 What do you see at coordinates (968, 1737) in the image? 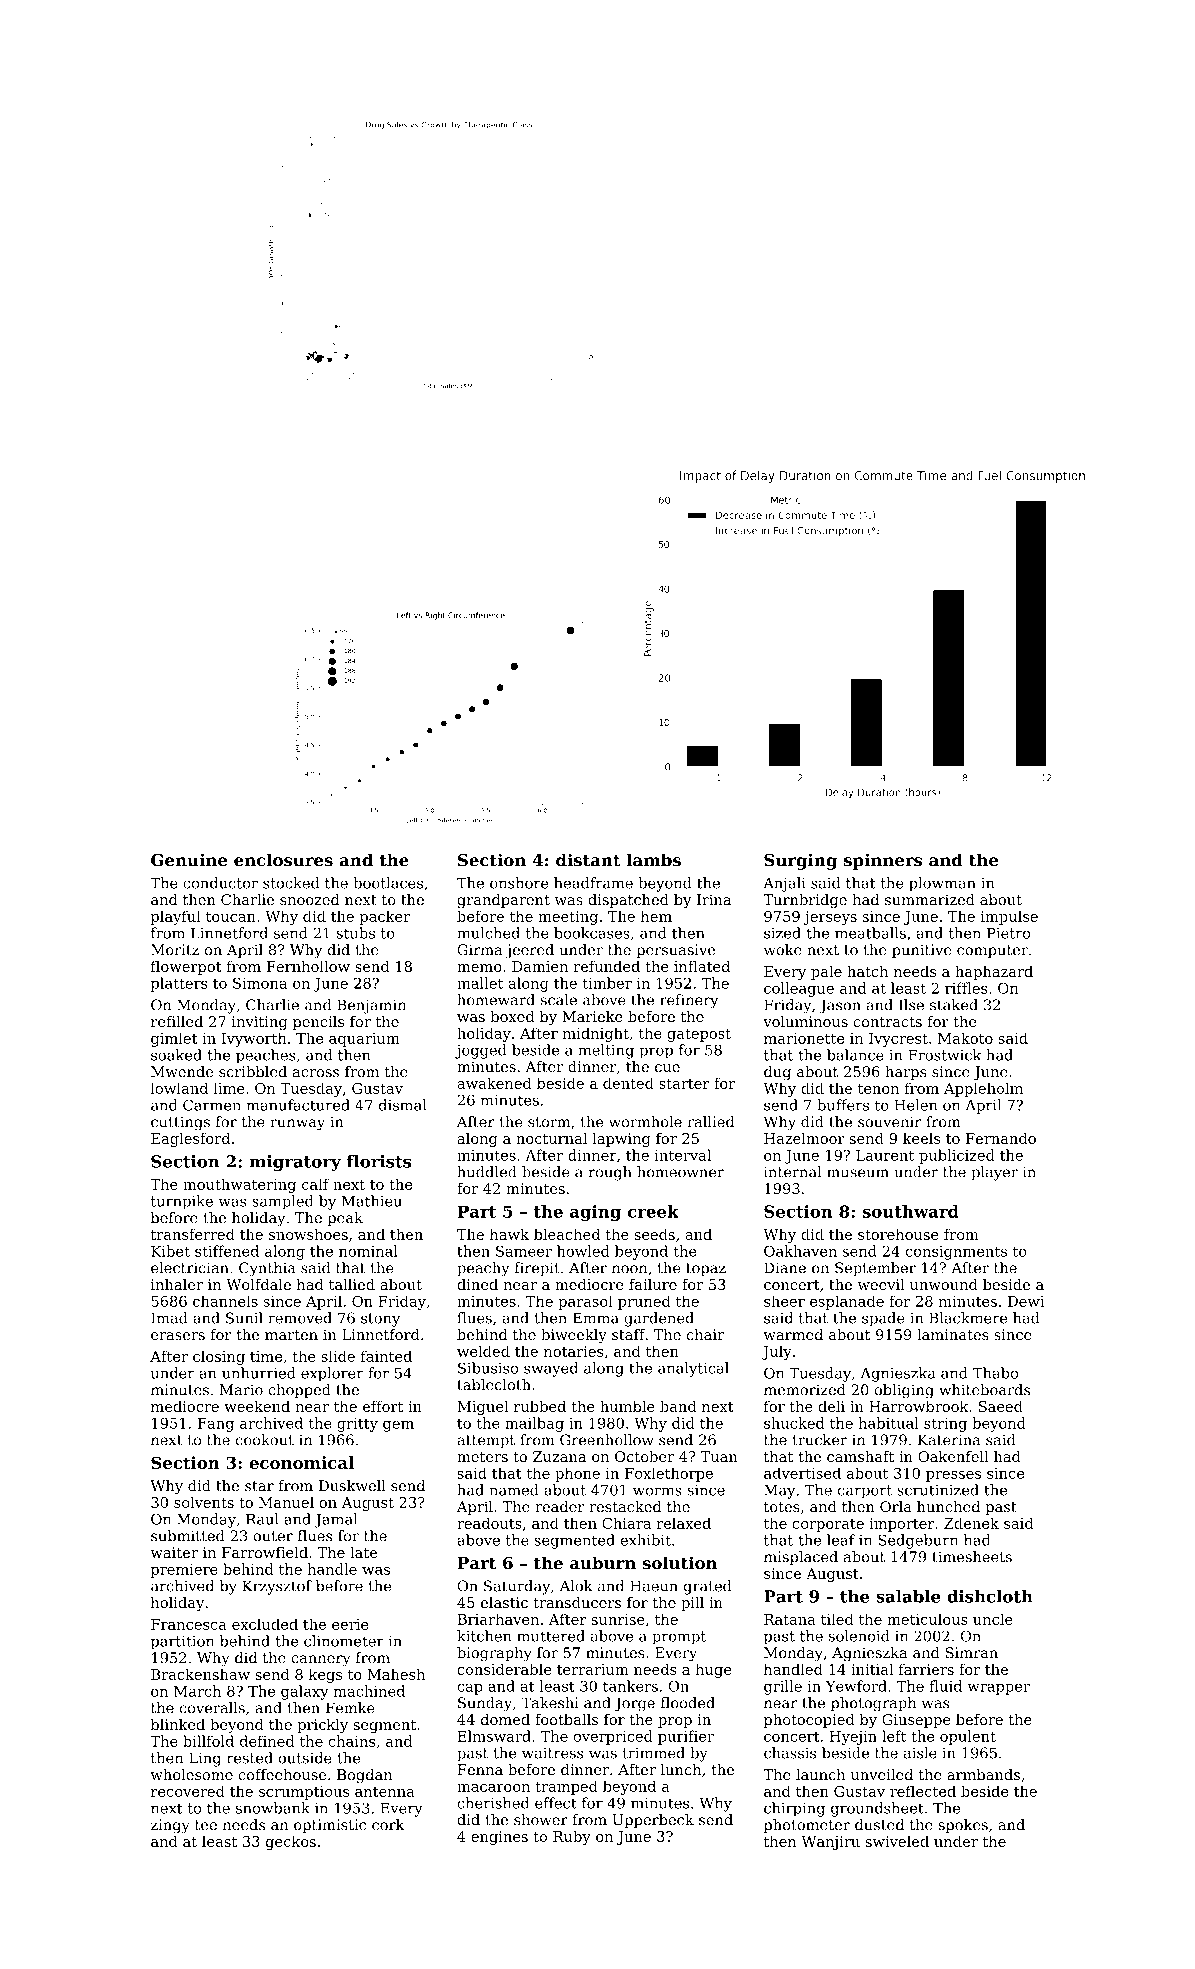
I see `opulent` at bounding box center [968, 1737].
